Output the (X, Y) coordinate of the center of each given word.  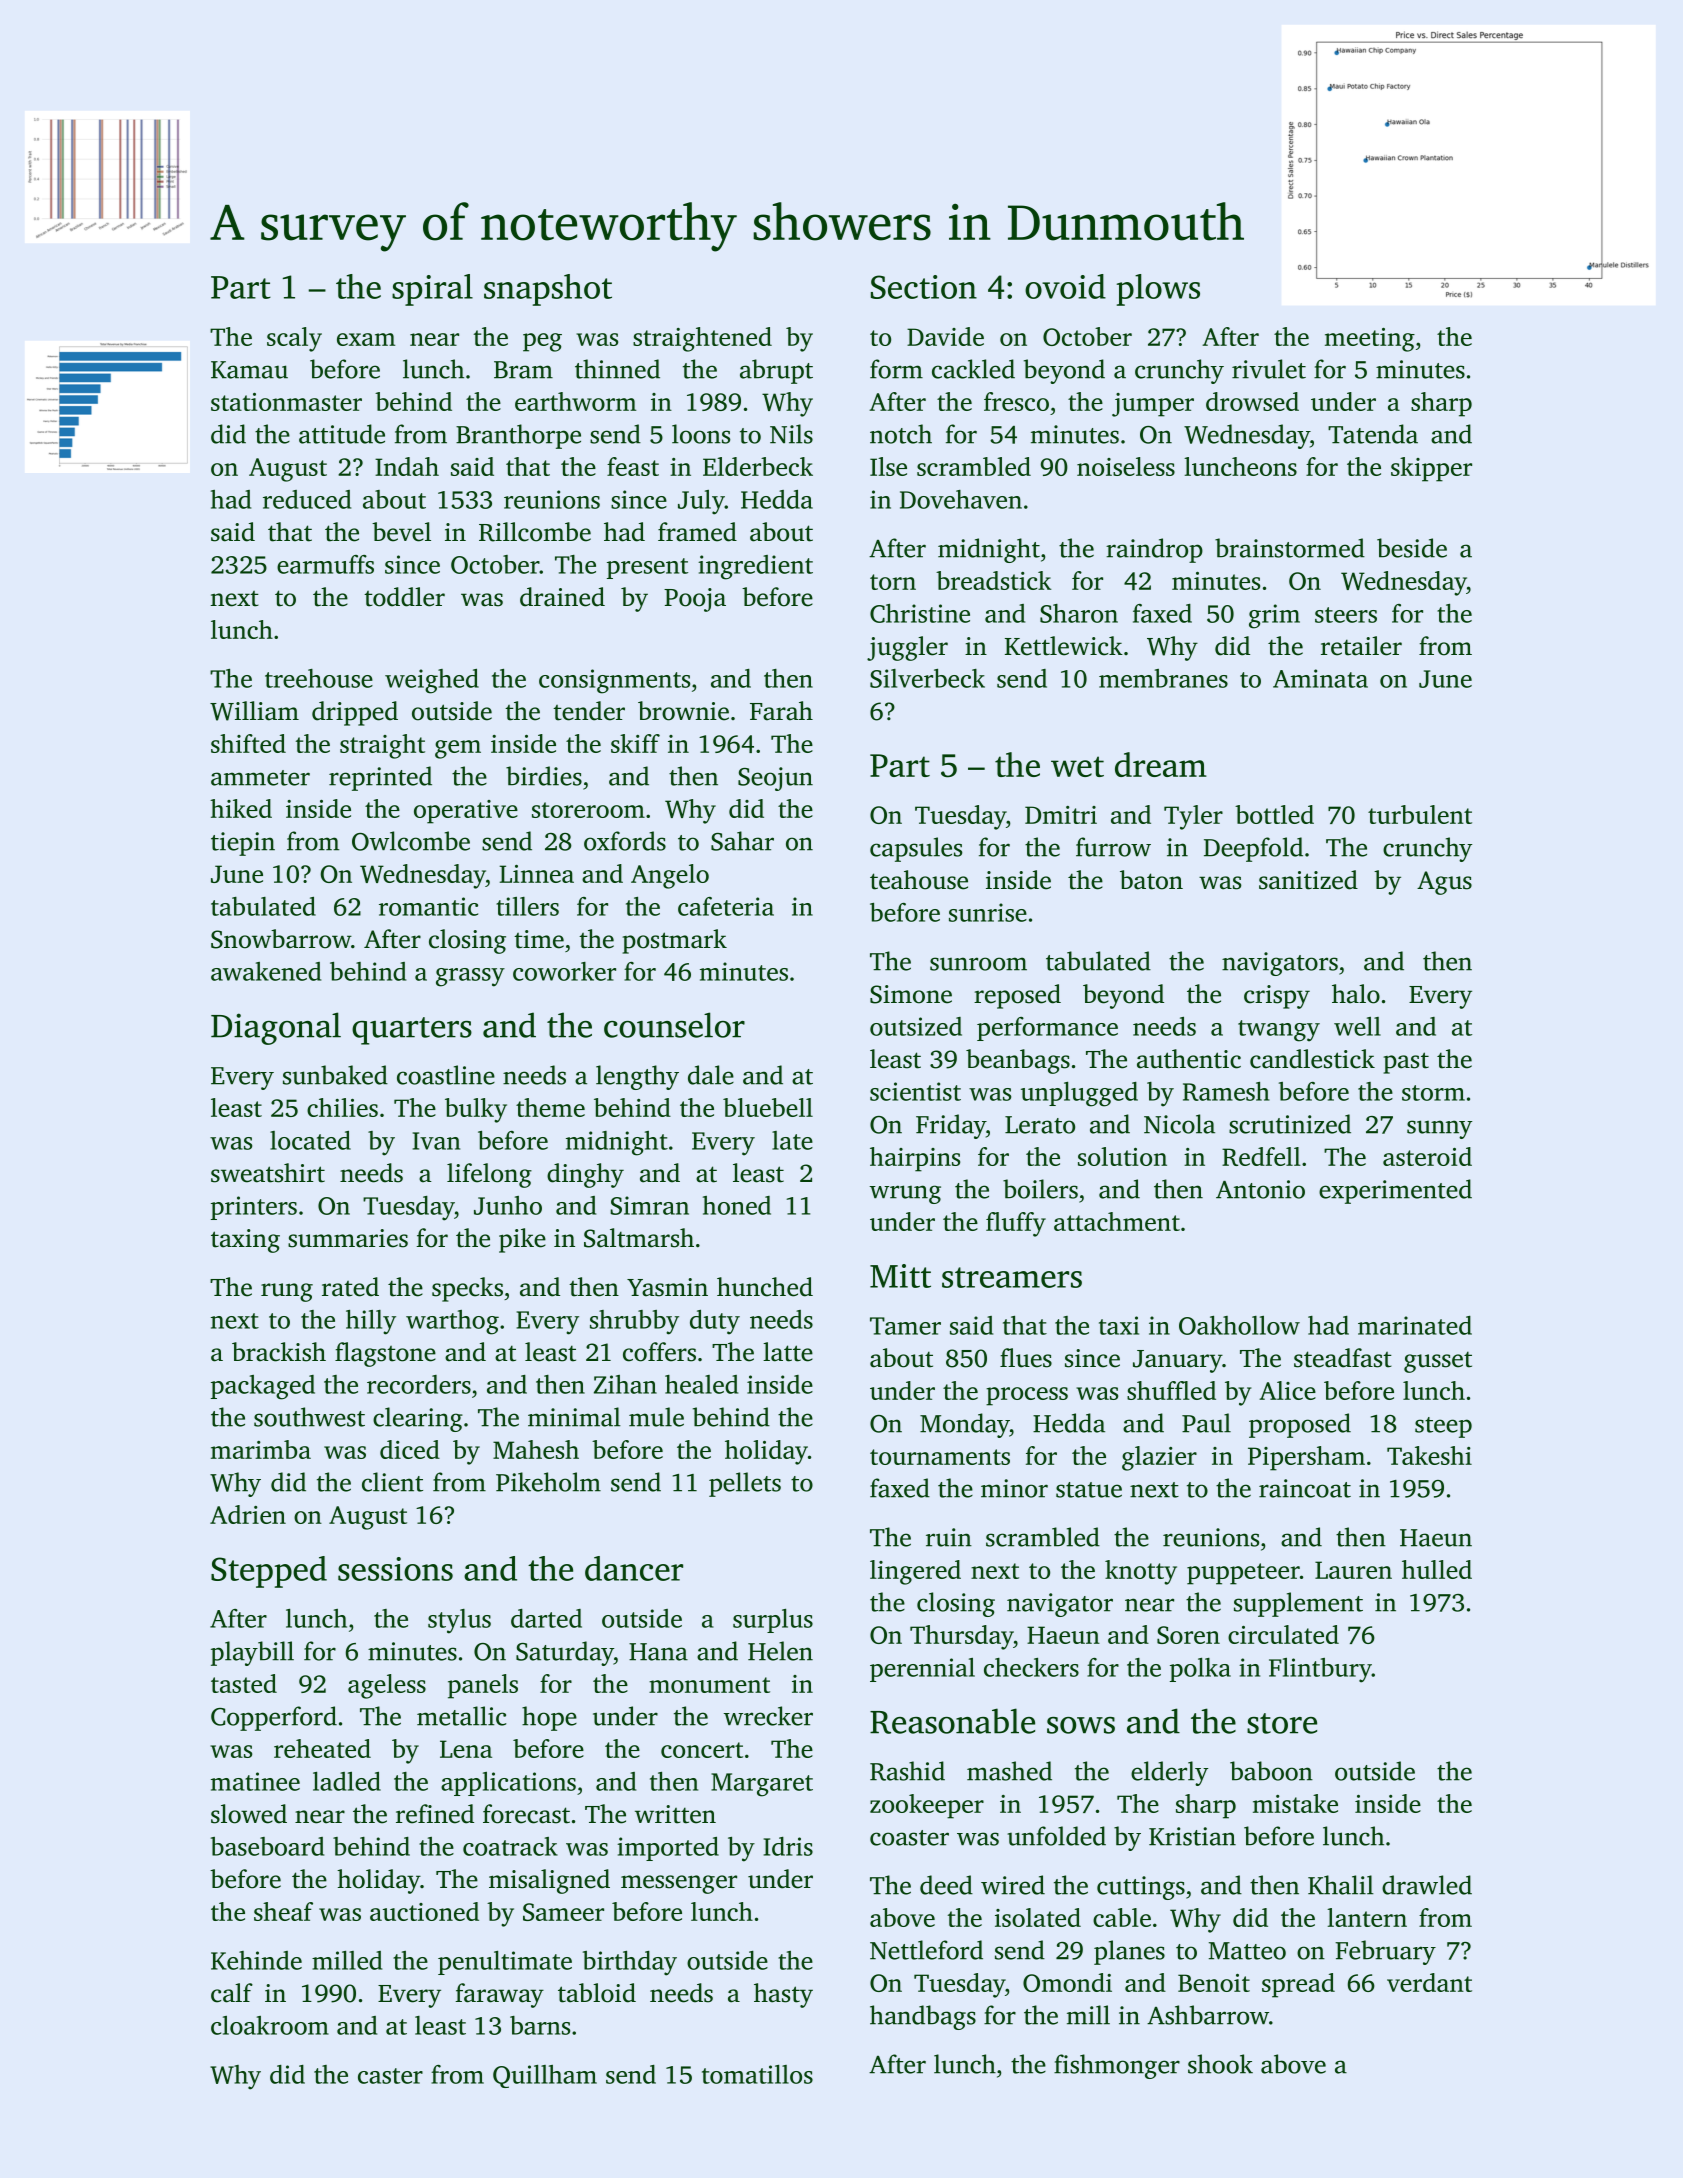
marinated (1415, 1325)
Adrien (248, 1514)
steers (1346, 615)
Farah (781, 711)
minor (1014, 1488)
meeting (1370, 340)
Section (924, 287)
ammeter (260, 778)
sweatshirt (268, 1173)
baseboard (267, 1846)
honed (737, 1205)
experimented (1395, 1191)
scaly (294, 339)
